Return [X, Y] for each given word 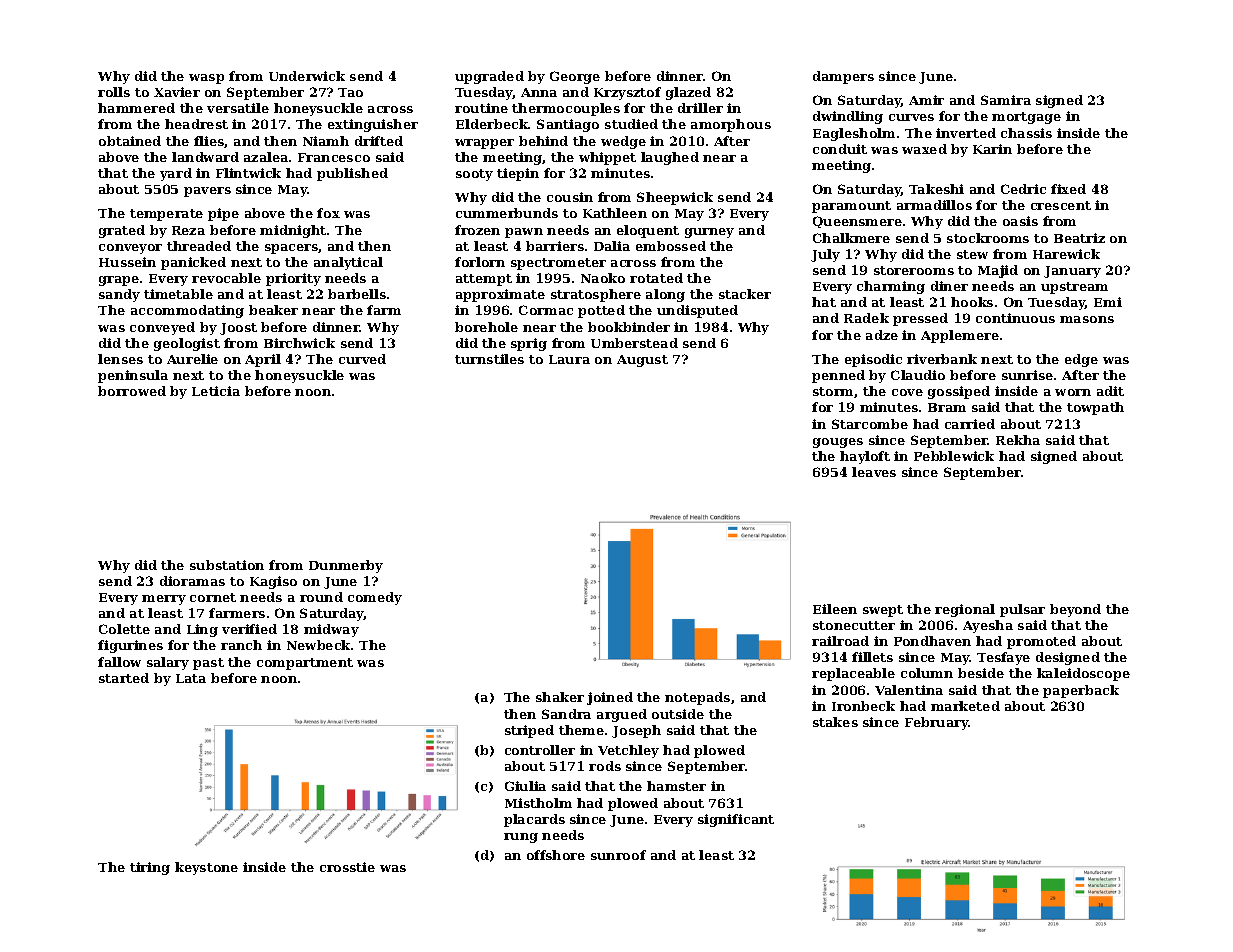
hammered [136, 108]
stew [972, 254]
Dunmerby [346, 566]
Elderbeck [492, 124]
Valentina [909, 690]
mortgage [1026, 118]
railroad [840, 641]
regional [965, 610]
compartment [305, 664]
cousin [570, 197]
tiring [150, 868]
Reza [188, 230]
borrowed [132, 391]
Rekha [1018, 440]
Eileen [835, 609]
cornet [213, 597]
